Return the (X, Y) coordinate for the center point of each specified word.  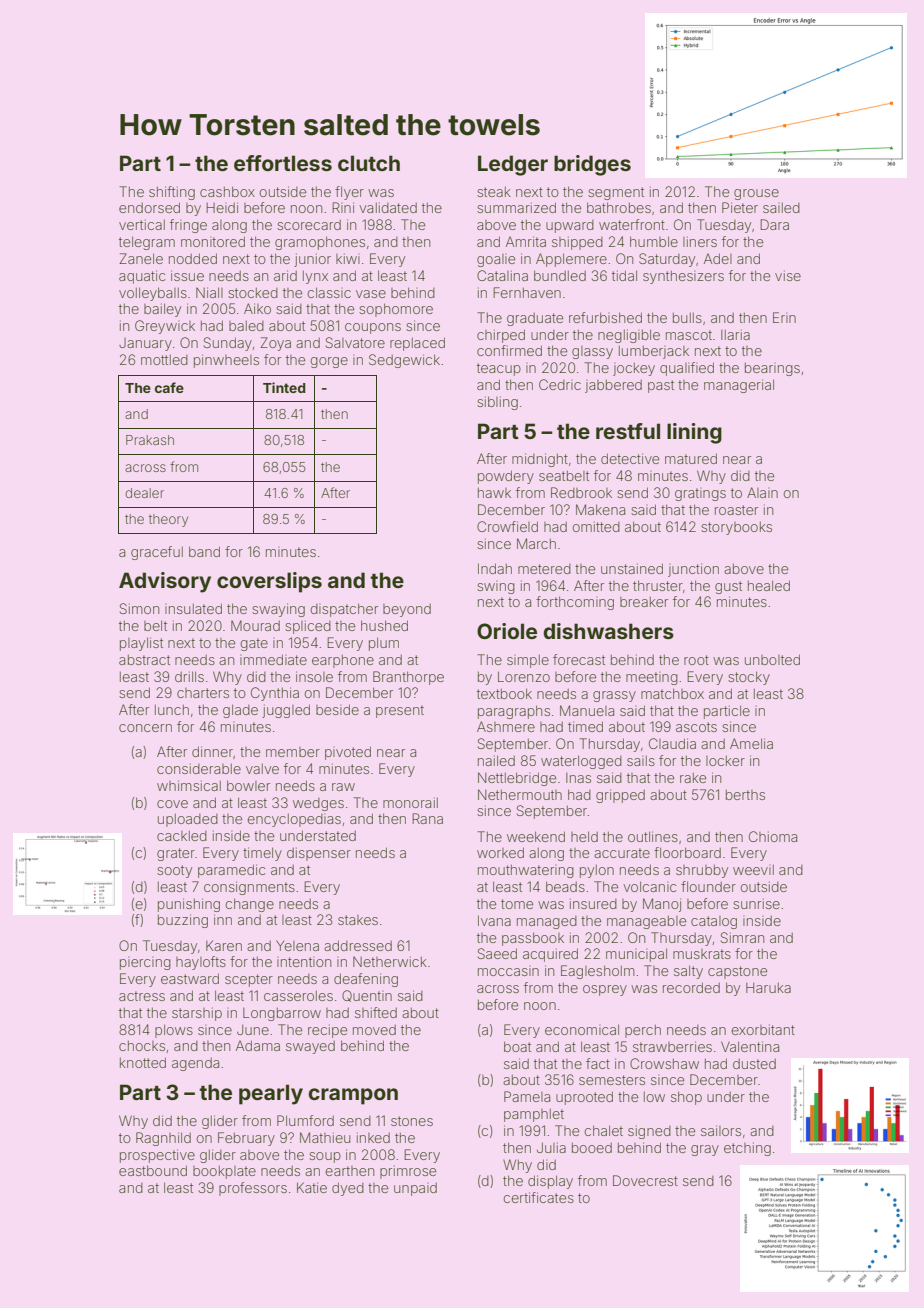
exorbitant (763, 1029)
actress (142, 996)
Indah (495, 568)
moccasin (508, 971)
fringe (188, 226)
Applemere (571, 260)
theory (168, 520)
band (204, 551)
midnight (540, 460)
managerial (739, 386)
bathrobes (619, 207)
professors (253, 1189)
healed (769, 585)
